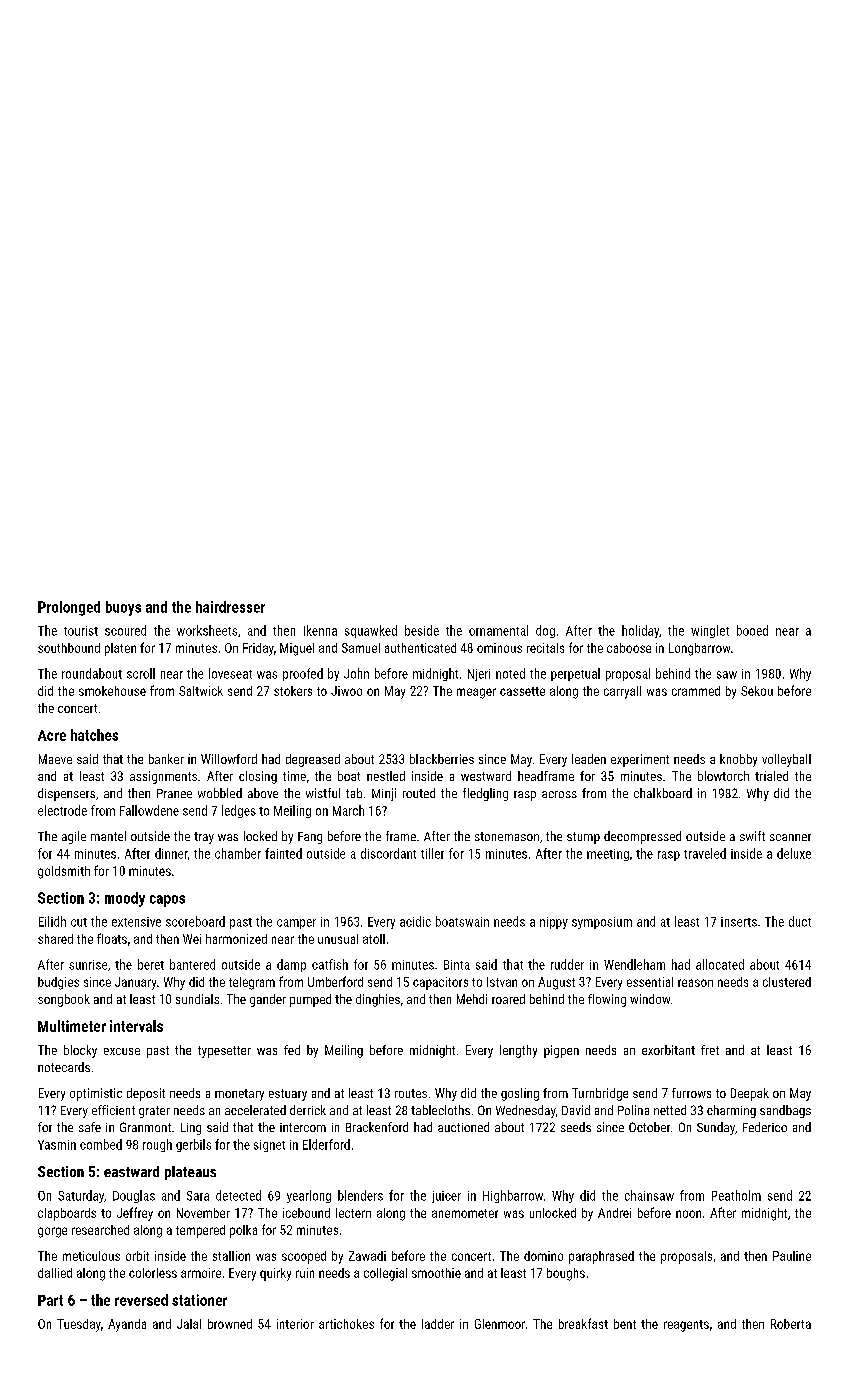 Image resolution: width=849 pixels, height=1400 pixels. I want to click on Wednesday, so click(526, 1111).
